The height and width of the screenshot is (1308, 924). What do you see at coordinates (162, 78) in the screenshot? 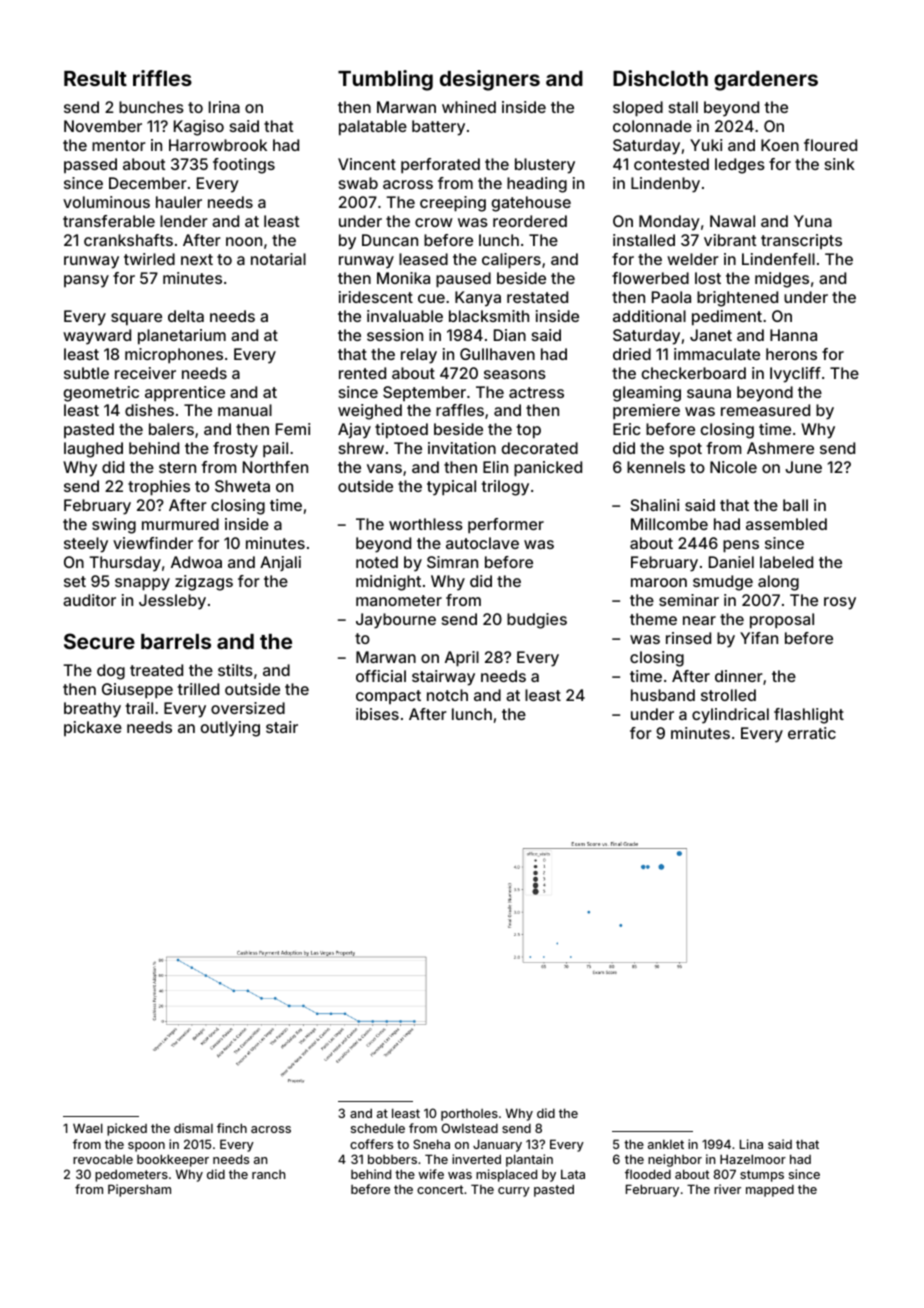
I see `riffles` at bounding box center [162, 78].
